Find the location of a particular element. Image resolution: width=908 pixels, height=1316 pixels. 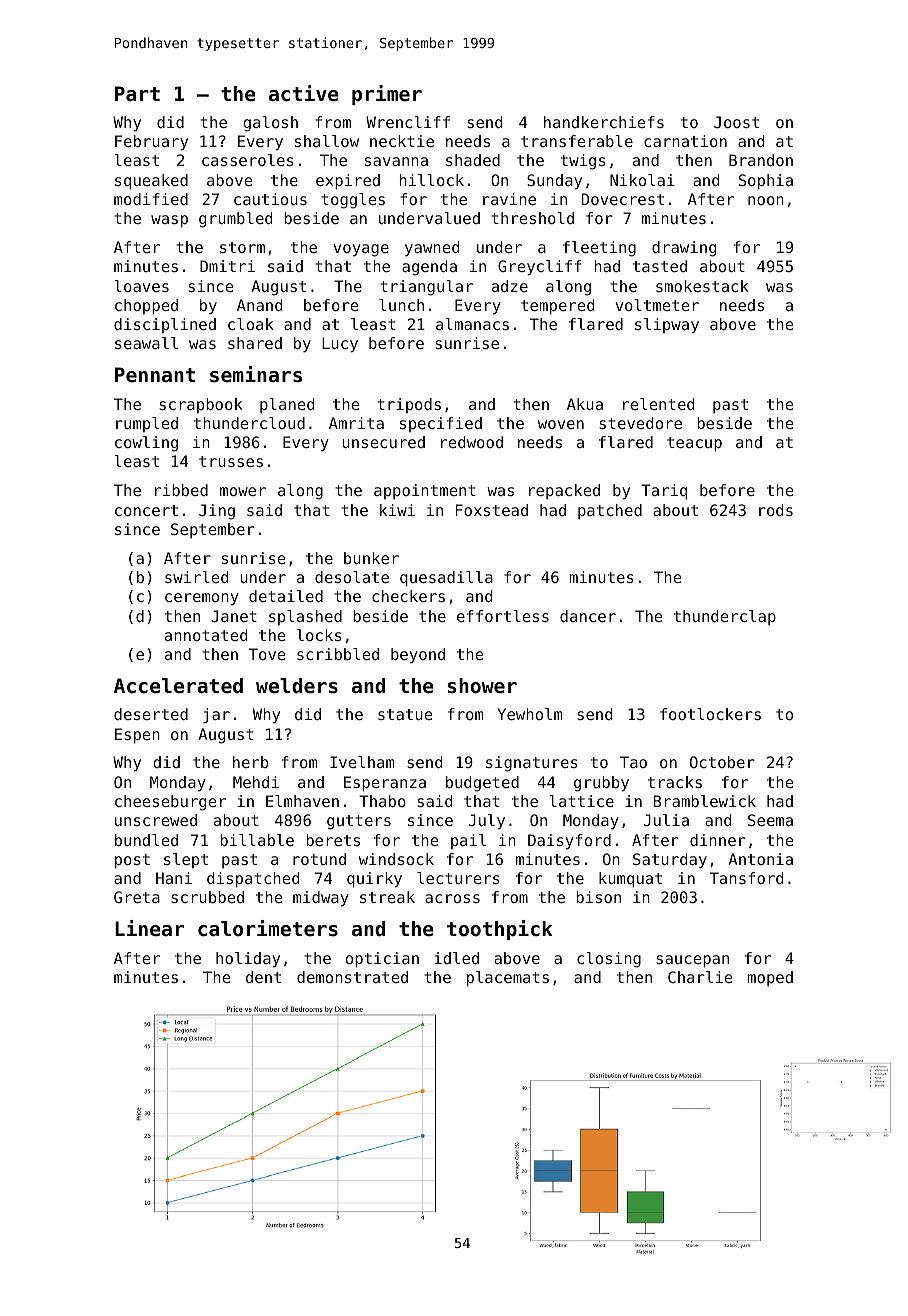

placemats is located at coordinates (508, 979).
